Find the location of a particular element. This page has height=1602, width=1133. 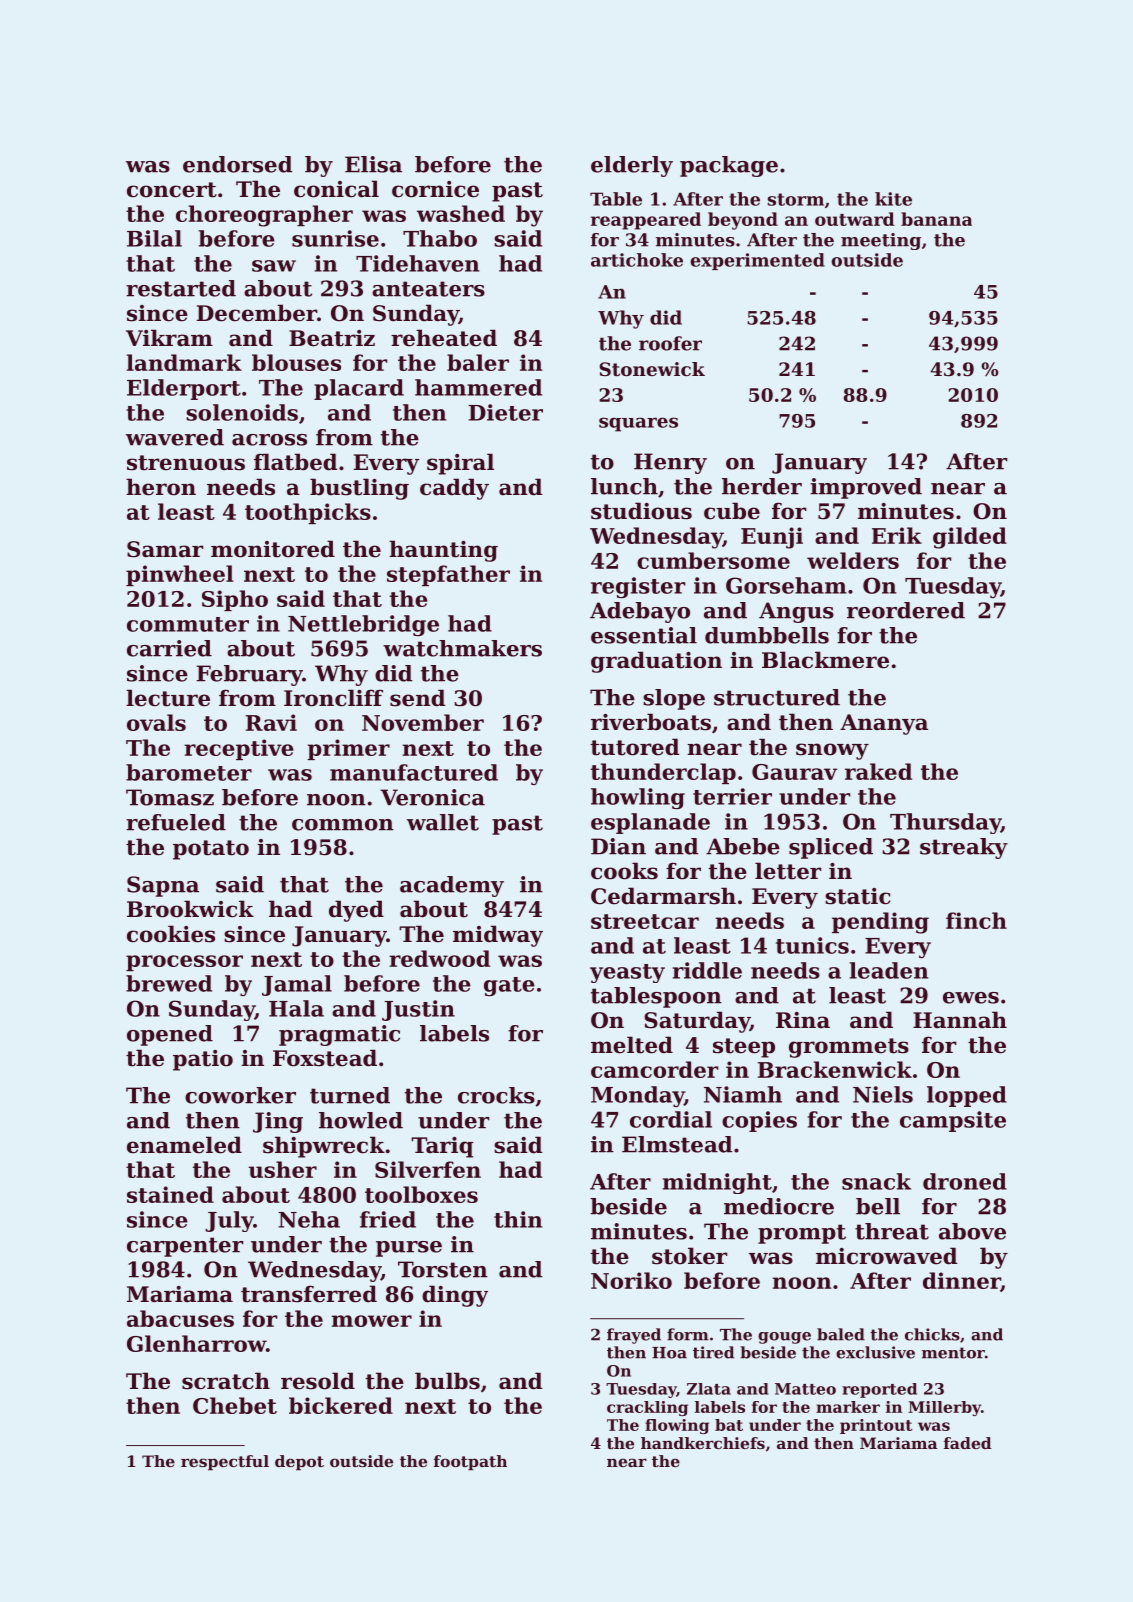

squares is located at coordinates (638, 424).
